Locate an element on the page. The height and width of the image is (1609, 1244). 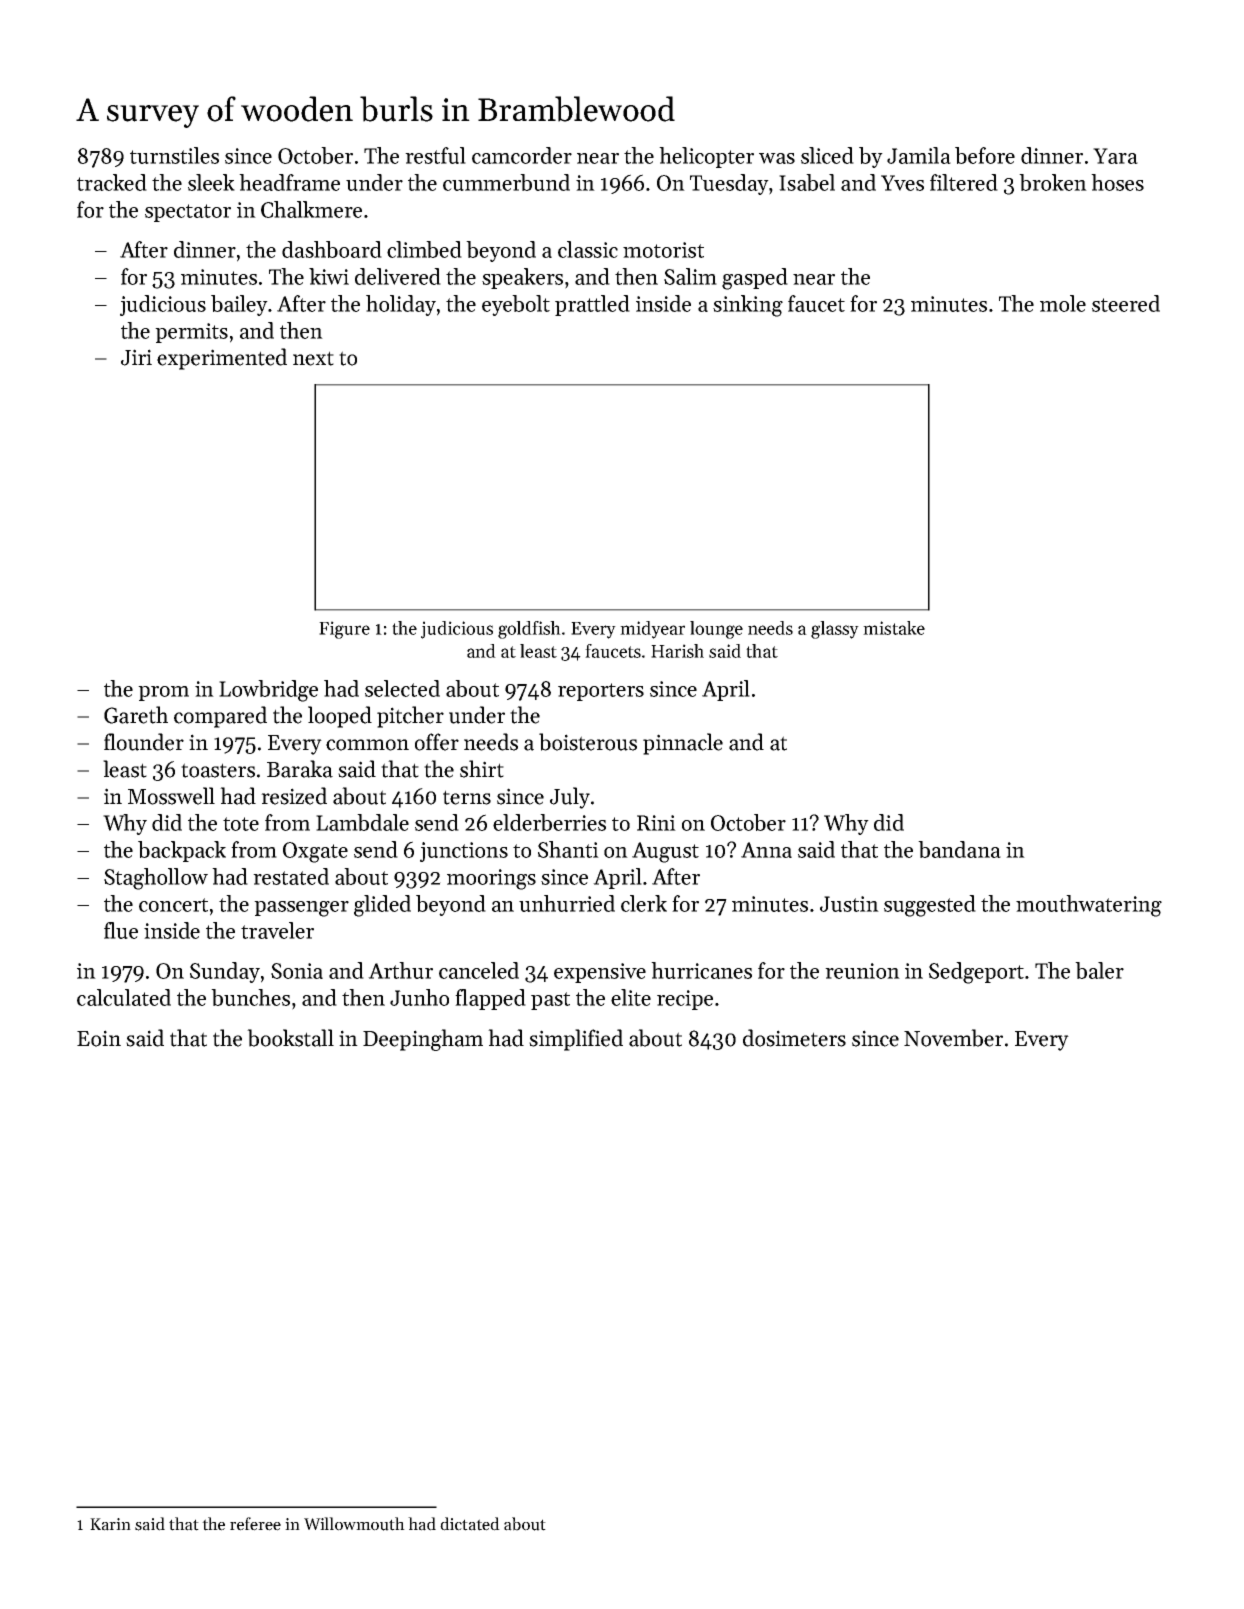
sinking is located at coordinates (748, 306).
